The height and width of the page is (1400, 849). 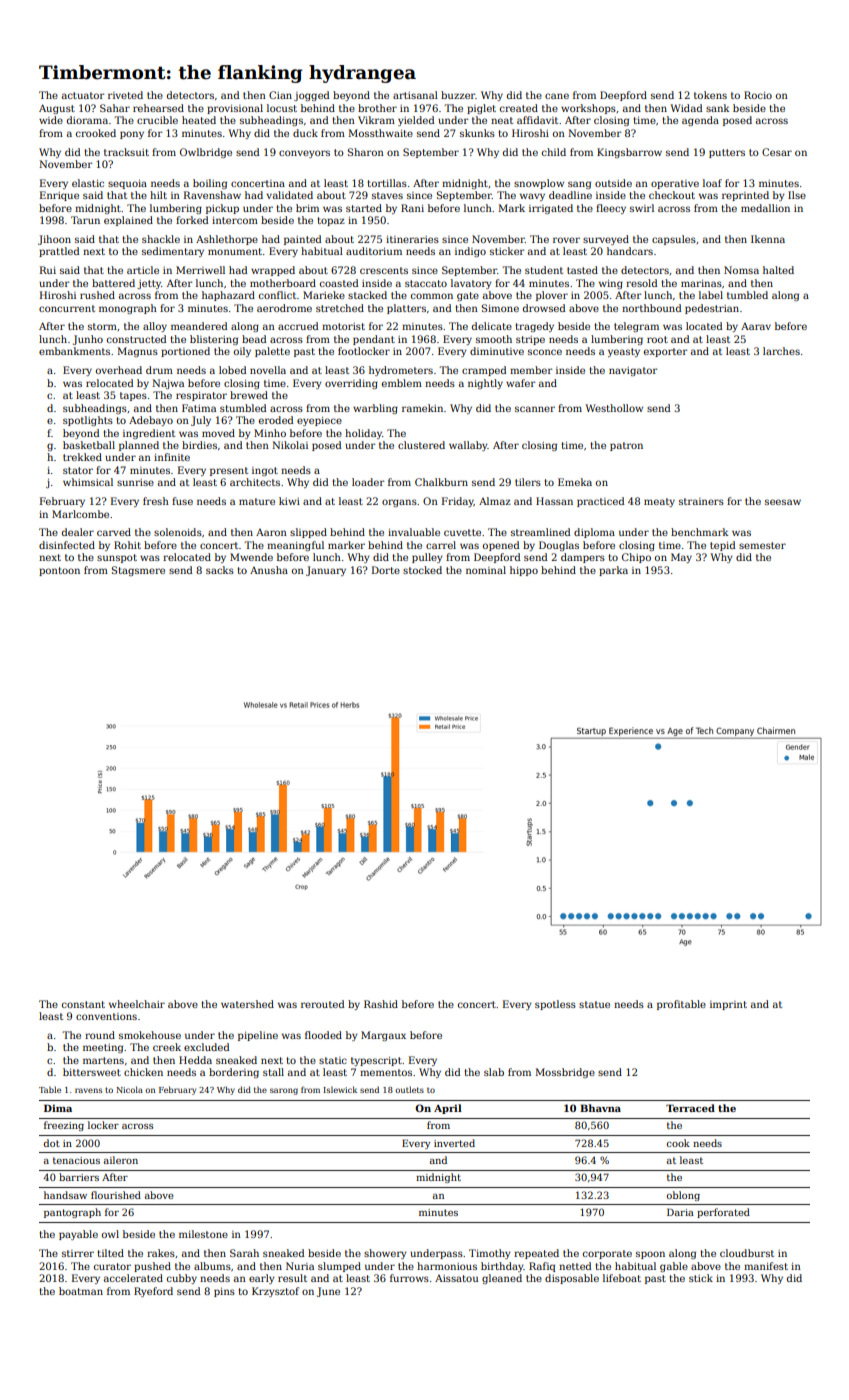 What do you see at coordinates (594, 1004) in the page?
I see `statue` at bounding box center [594, 1004].
